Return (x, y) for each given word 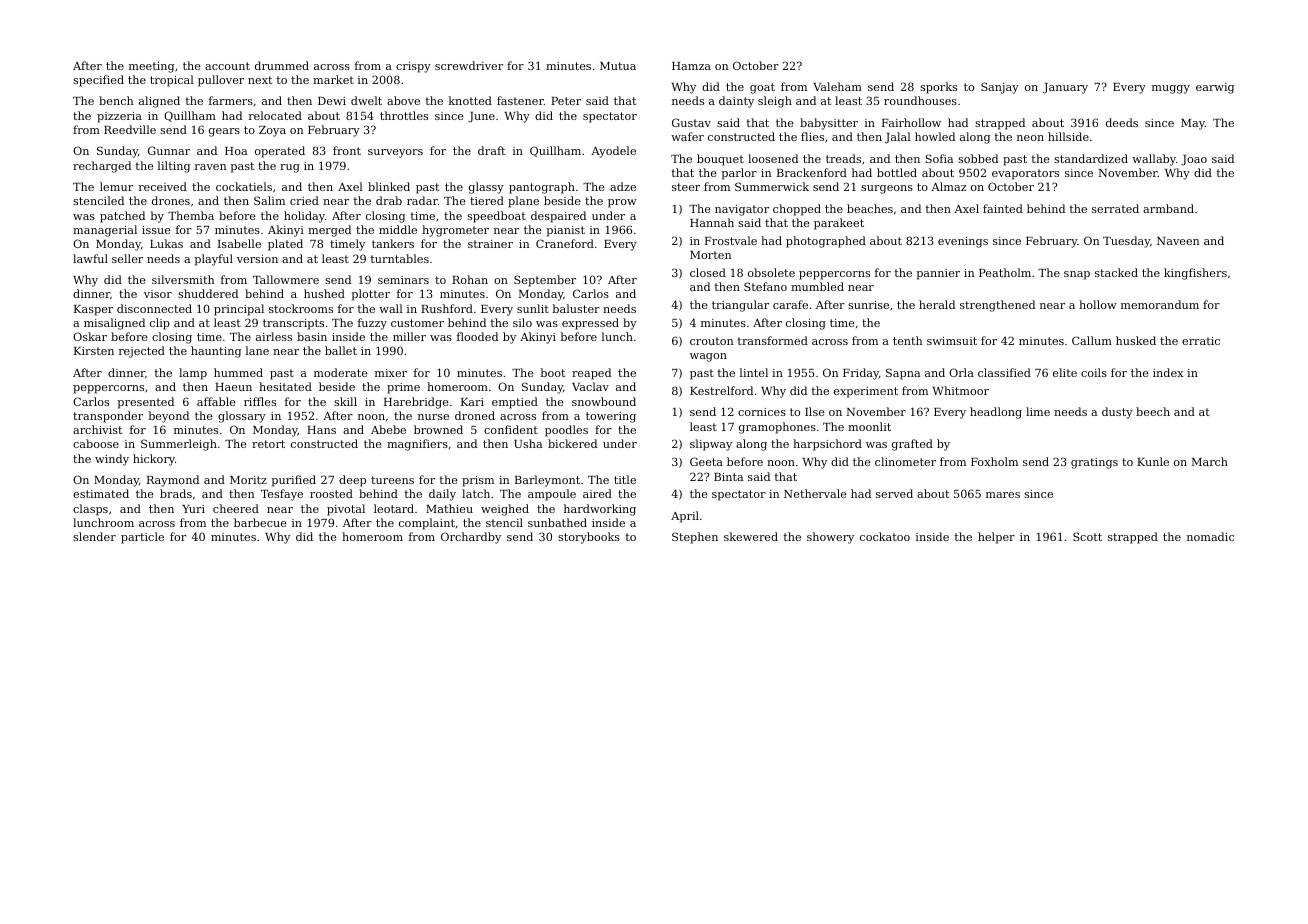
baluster (576, 308)
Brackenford (812, 172)
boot (552, 372)
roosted (331, 493)
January (1065, 88)
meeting (151, 67)
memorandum (1160, 304)
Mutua (618, 66)
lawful (90, 258)
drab (389, 200)
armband (1168, 208)
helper (996, 538)
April (685, 517)
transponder (108, 417)
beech (1153, 411)
